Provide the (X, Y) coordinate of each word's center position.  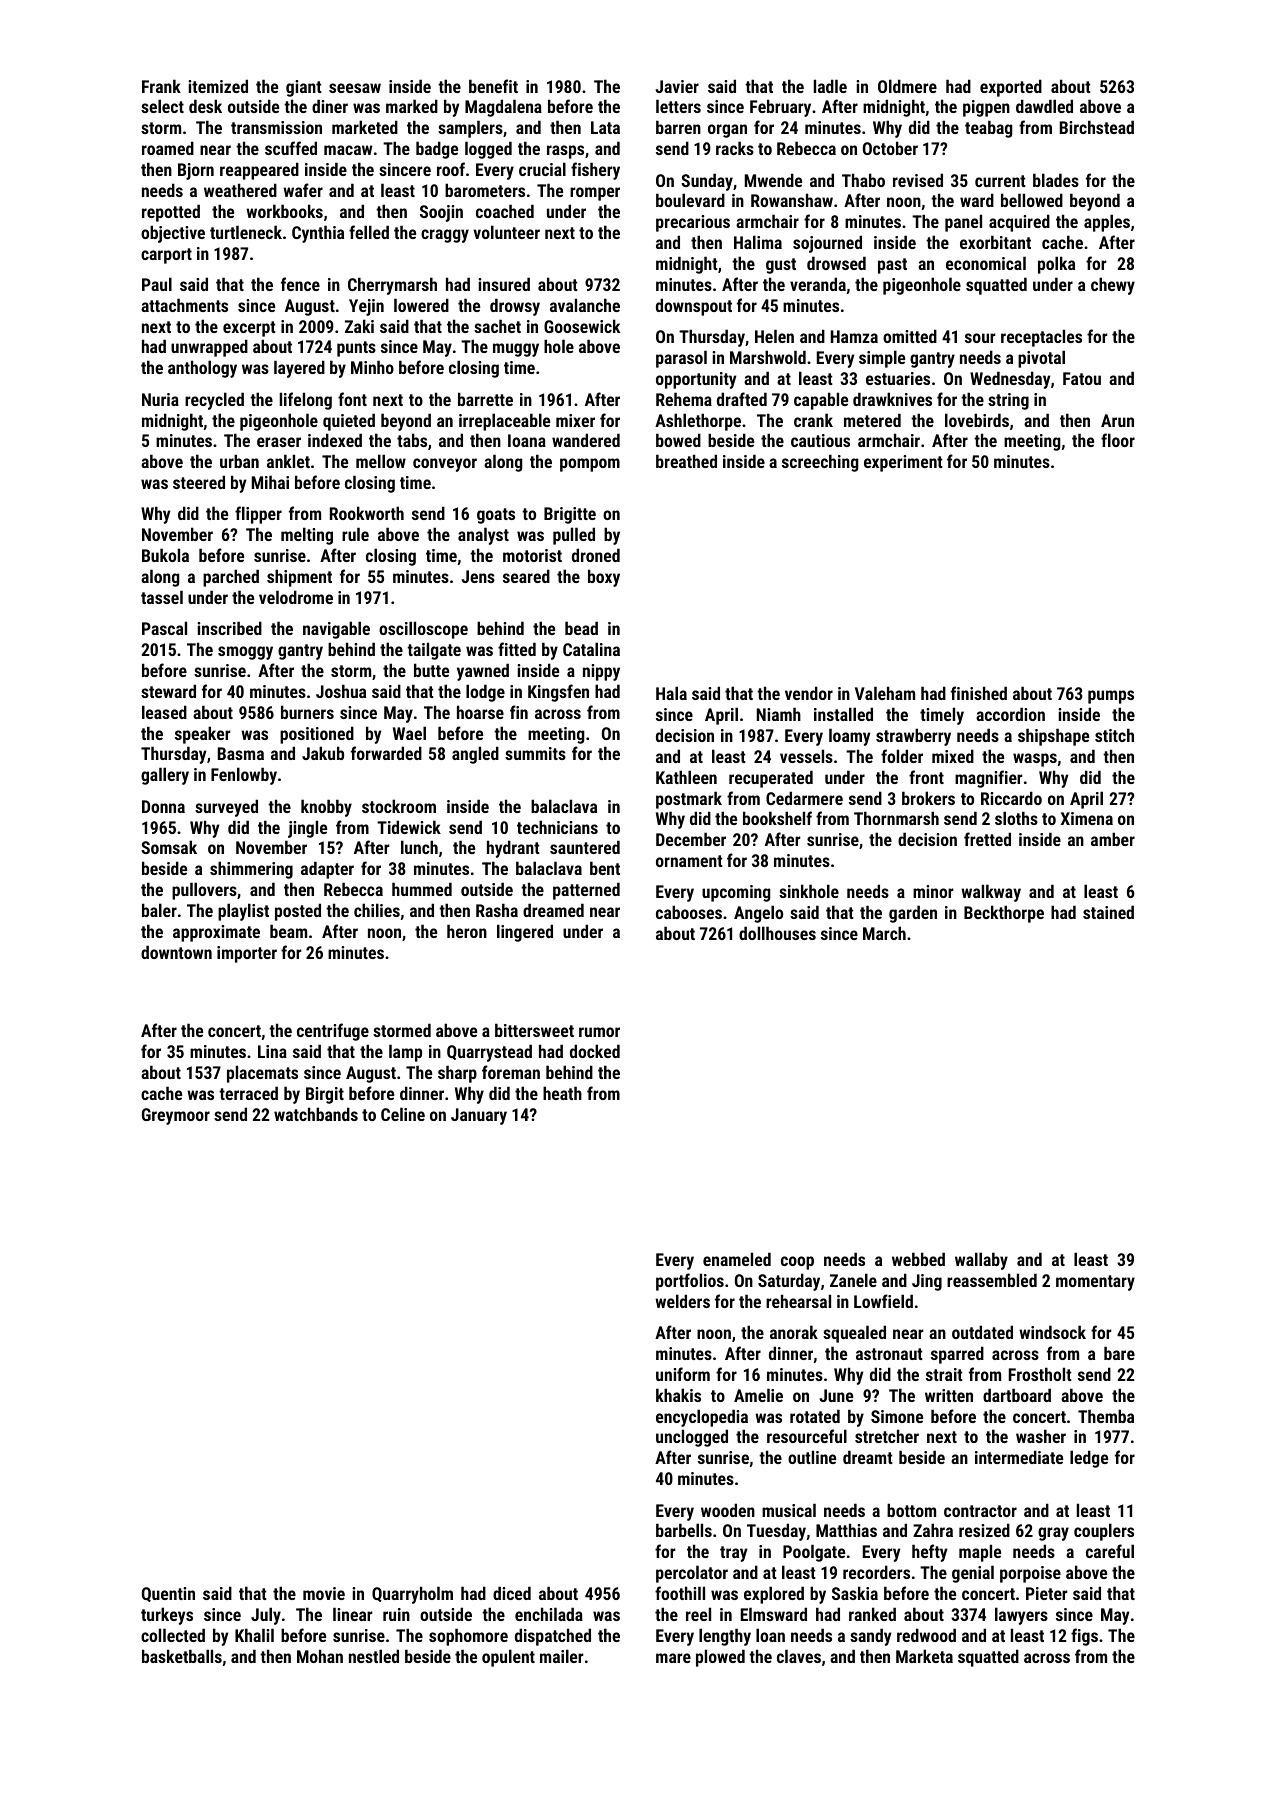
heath (562, 1093)
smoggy (245, 653)
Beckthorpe (1004, 914)
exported (1011, 88)
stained (1108, 912)
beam (288, 931)
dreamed (553, 910)
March (884, 933)
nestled (374, 1656)
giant (304, 88)
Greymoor (176, 1116)
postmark (689, 800)
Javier (677, 86)
